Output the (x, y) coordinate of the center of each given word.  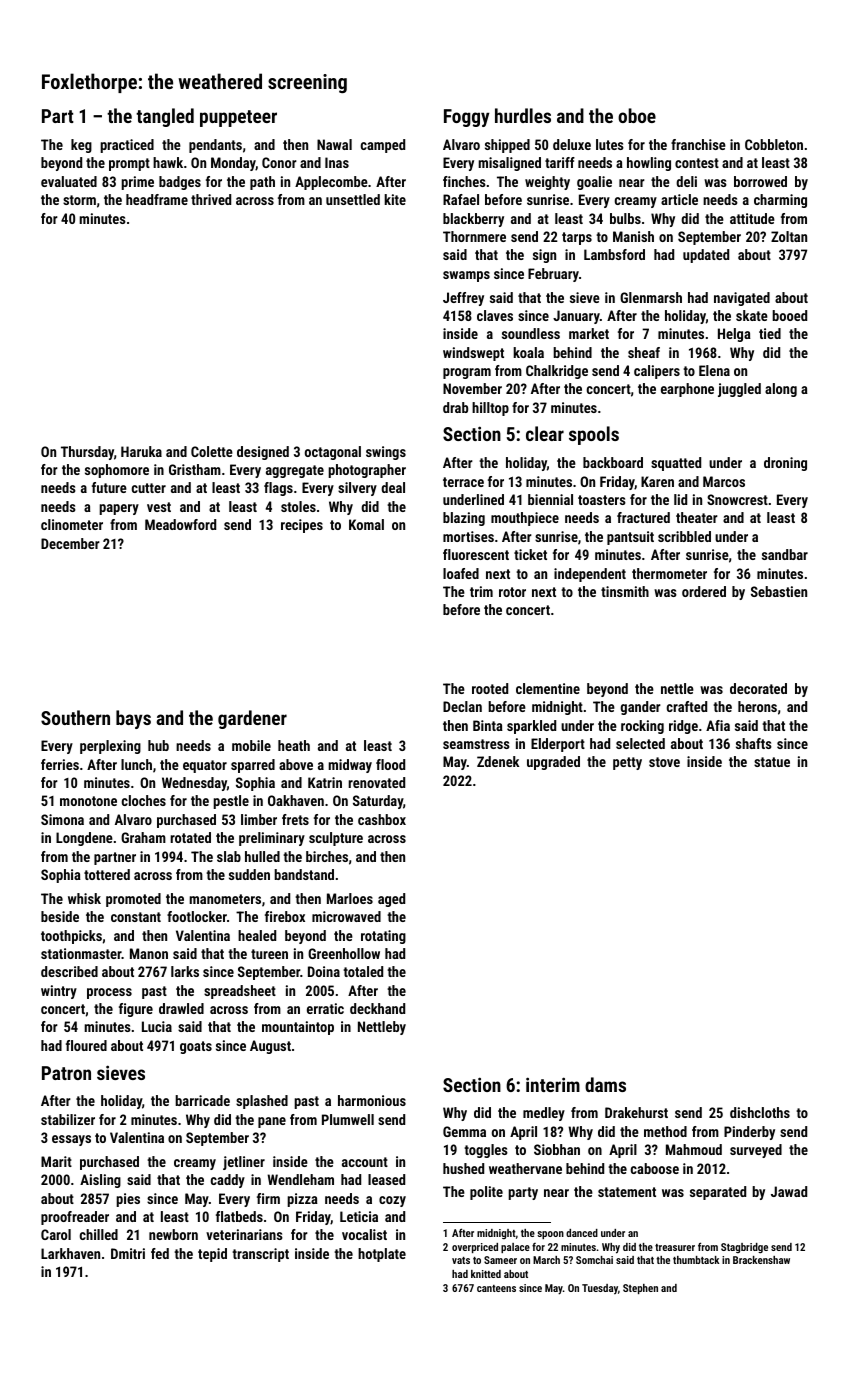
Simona (62, 819)
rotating (383, 937)
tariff (560, 162)
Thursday (87, 453)
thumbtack (696, 1260)
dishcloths (760, 1112)
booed (789, 315)
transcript (260, 1255)
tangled (165, 117)
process (109, 993)
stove (664, 762)
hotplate (382, 1255)
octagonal (333, 453)
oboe (637, 115)
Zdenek (498, 761)
